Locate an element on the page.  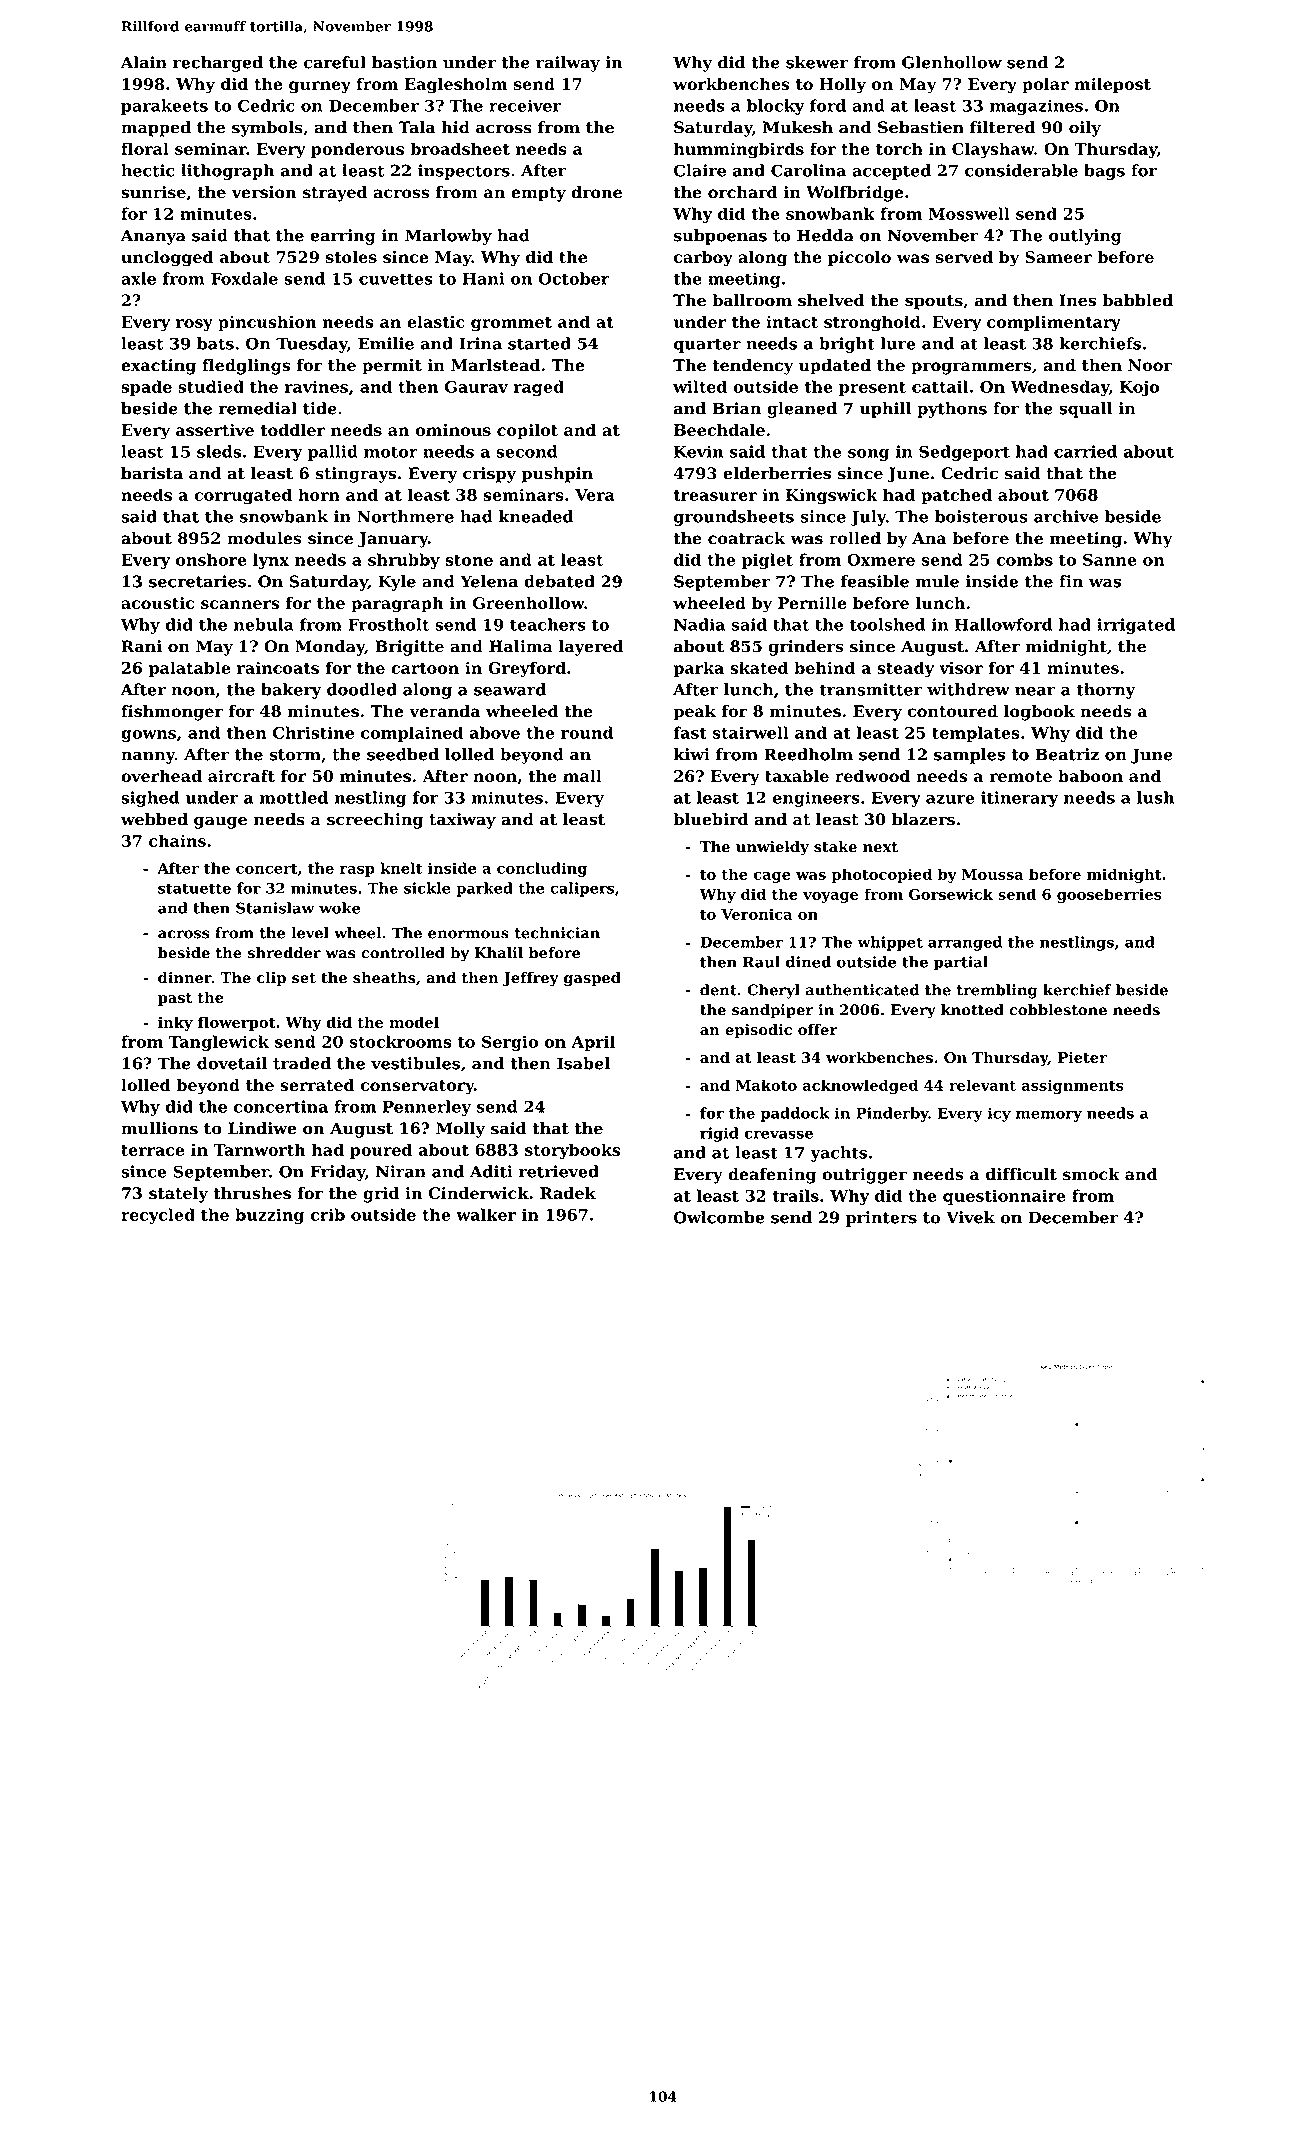
walker is located at coordinates (486, 1214).
